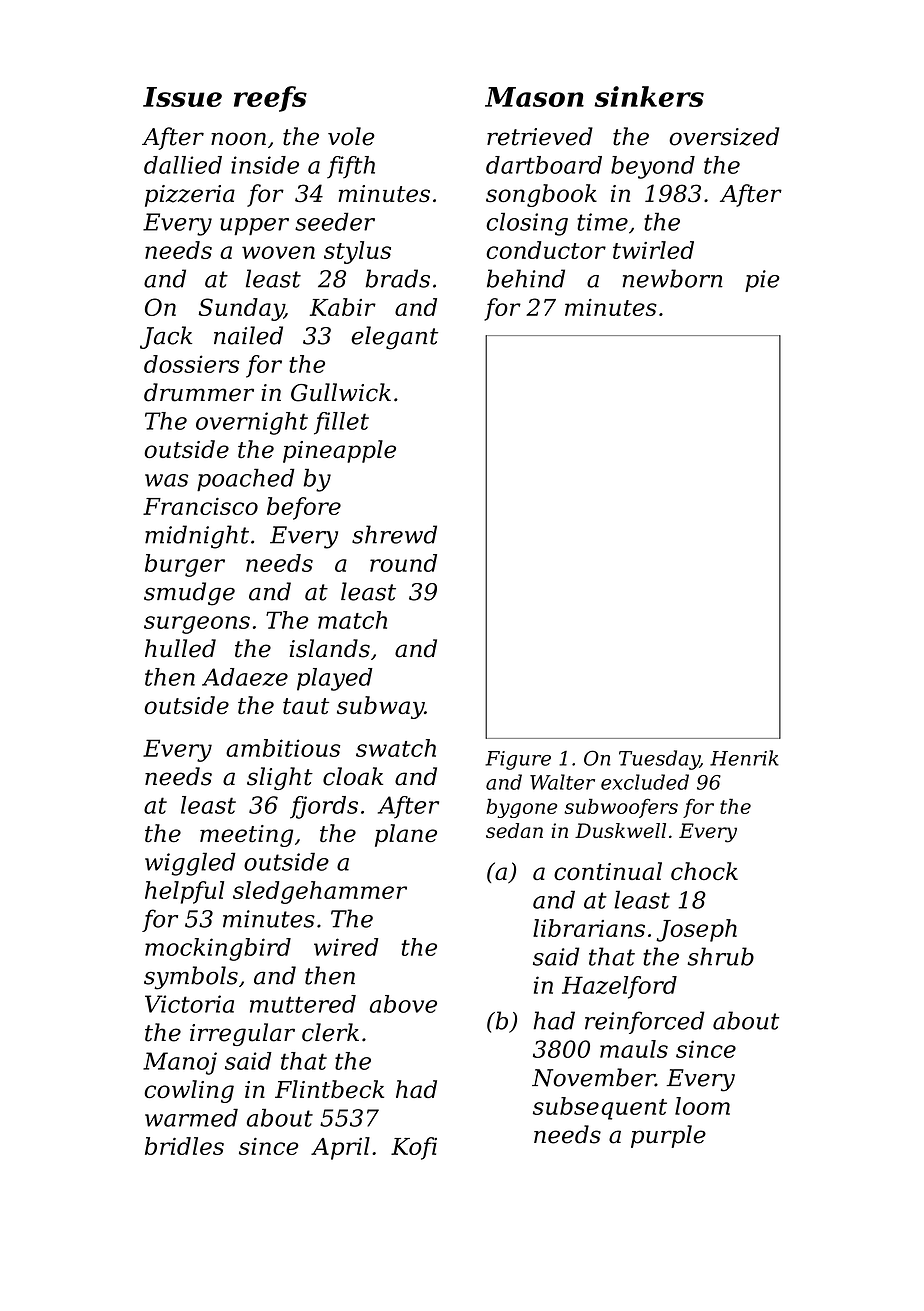  What do you see at coordinates (380, 707) in the document?
I see `subway` at bounding box center [380, 707].
